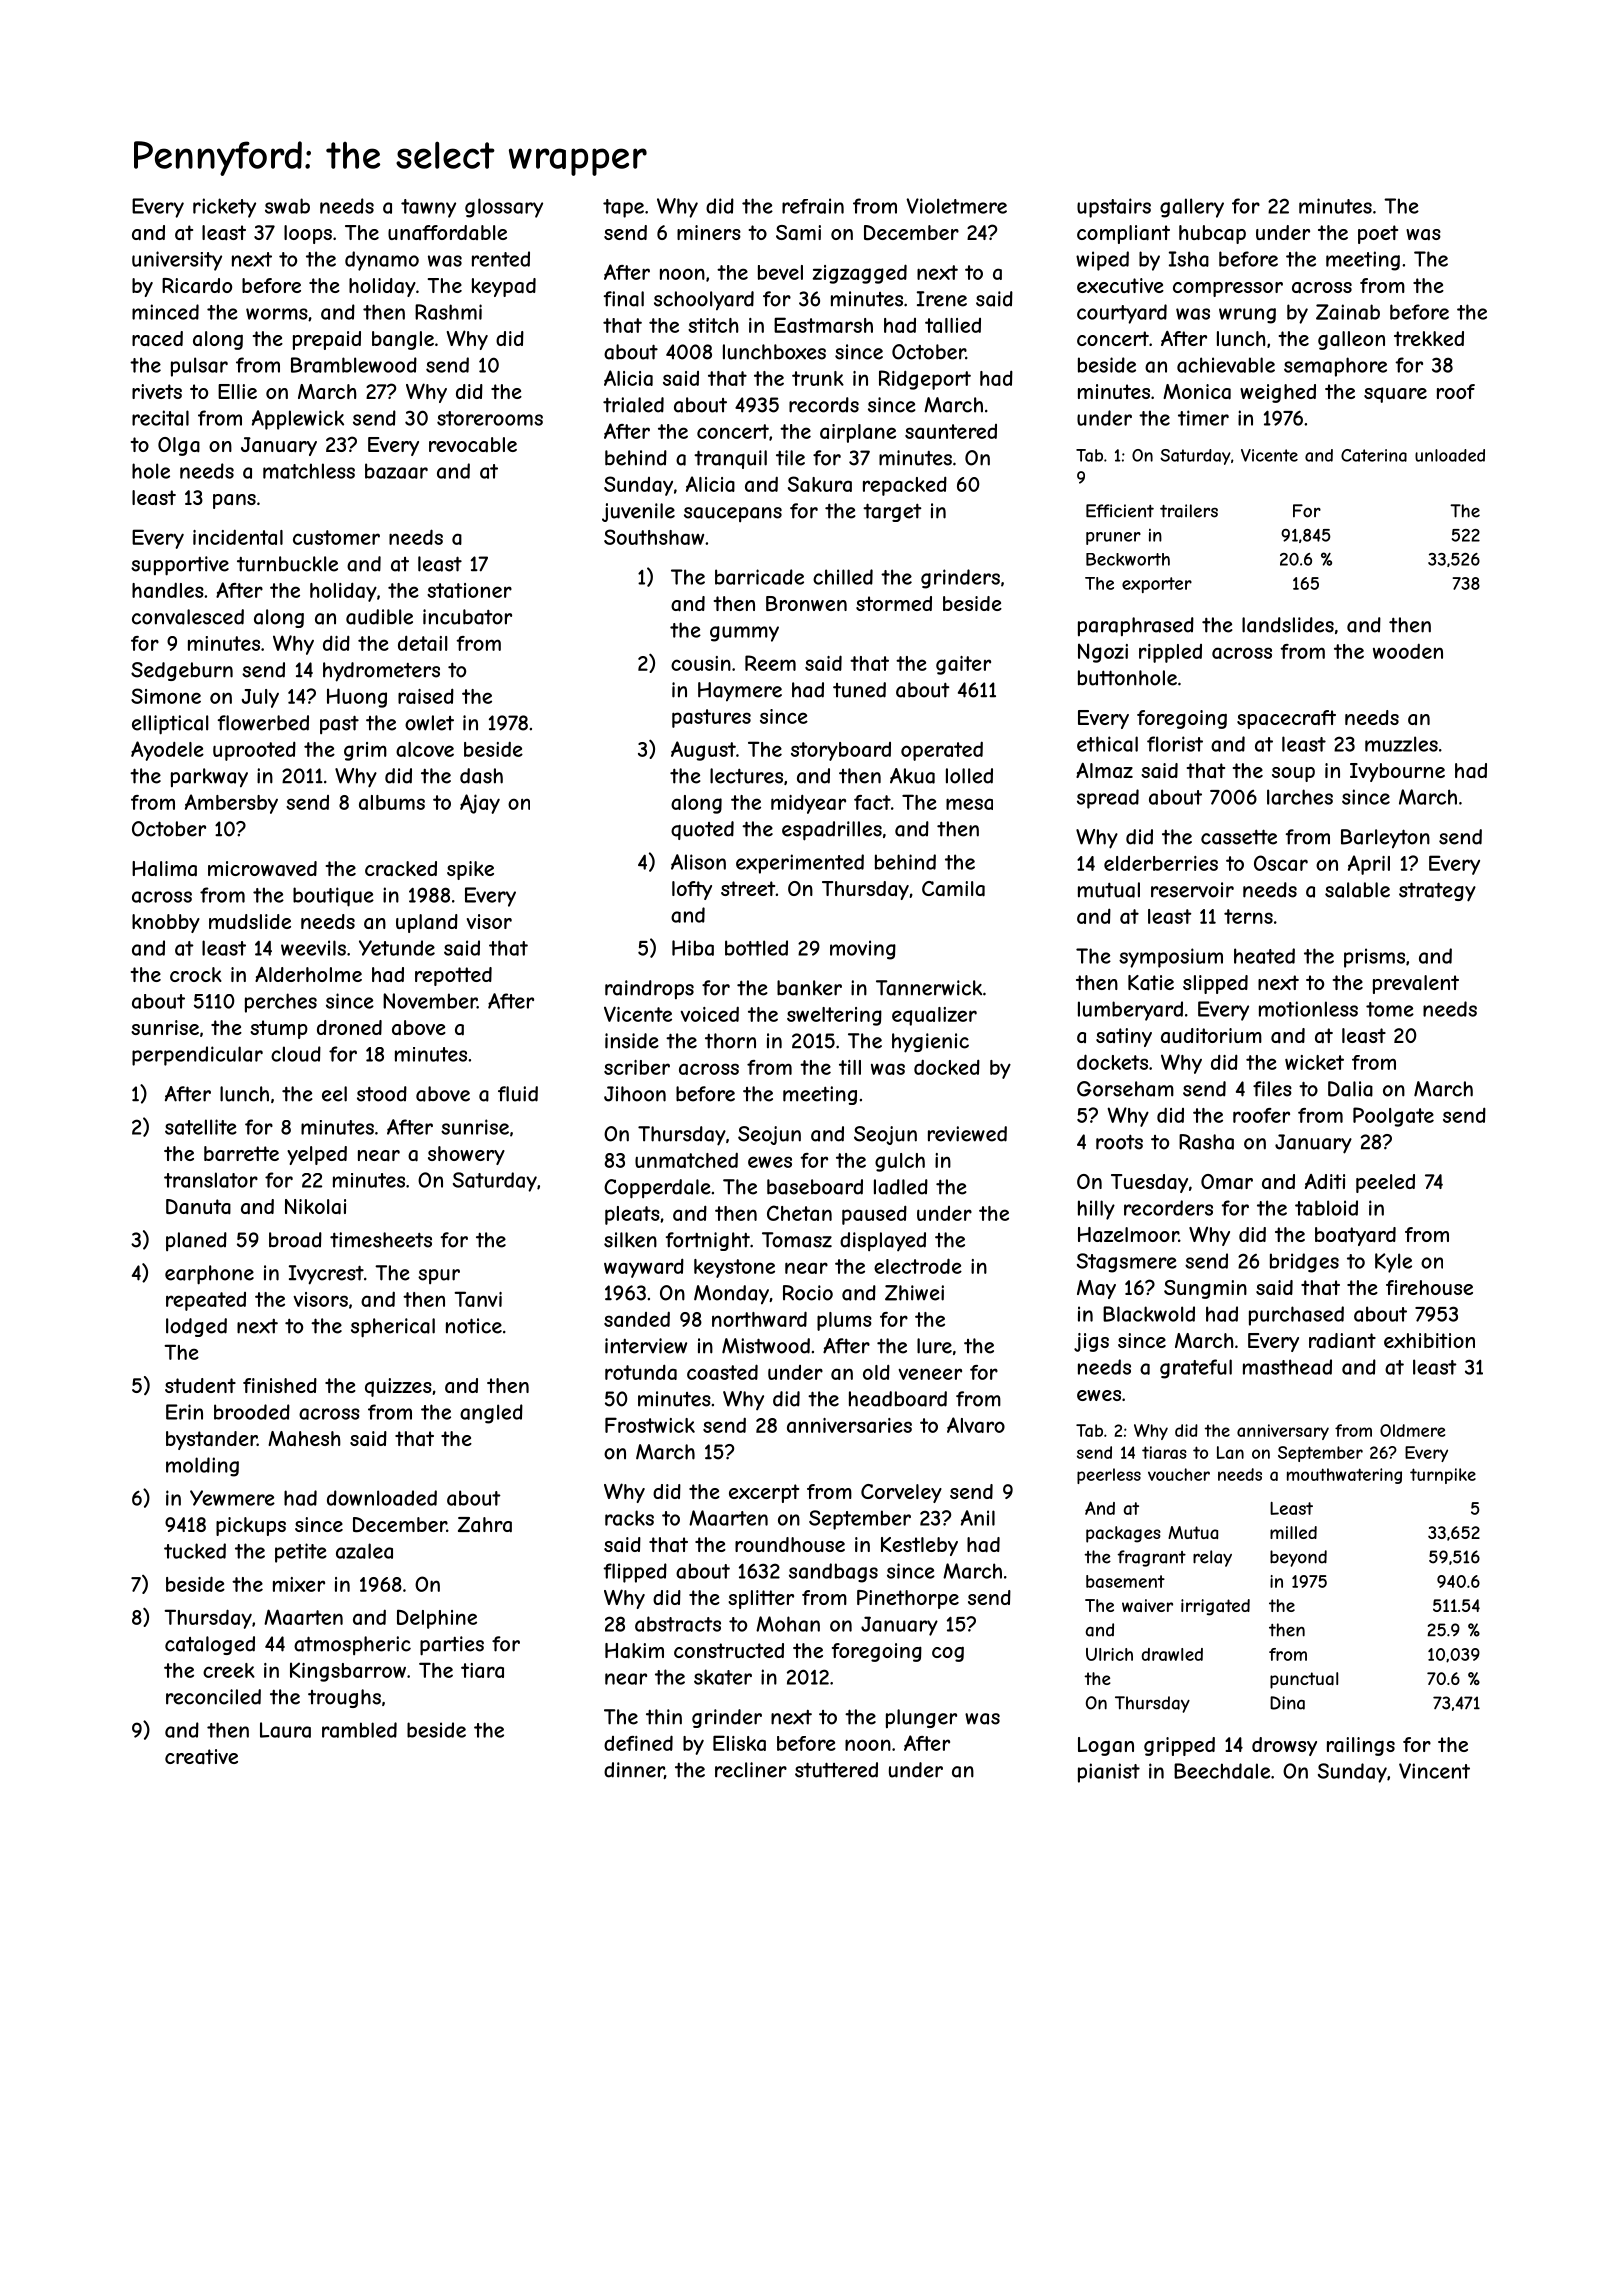  Describe the element at coordinates (287, 206) in the page. I see `swab` at that location.
